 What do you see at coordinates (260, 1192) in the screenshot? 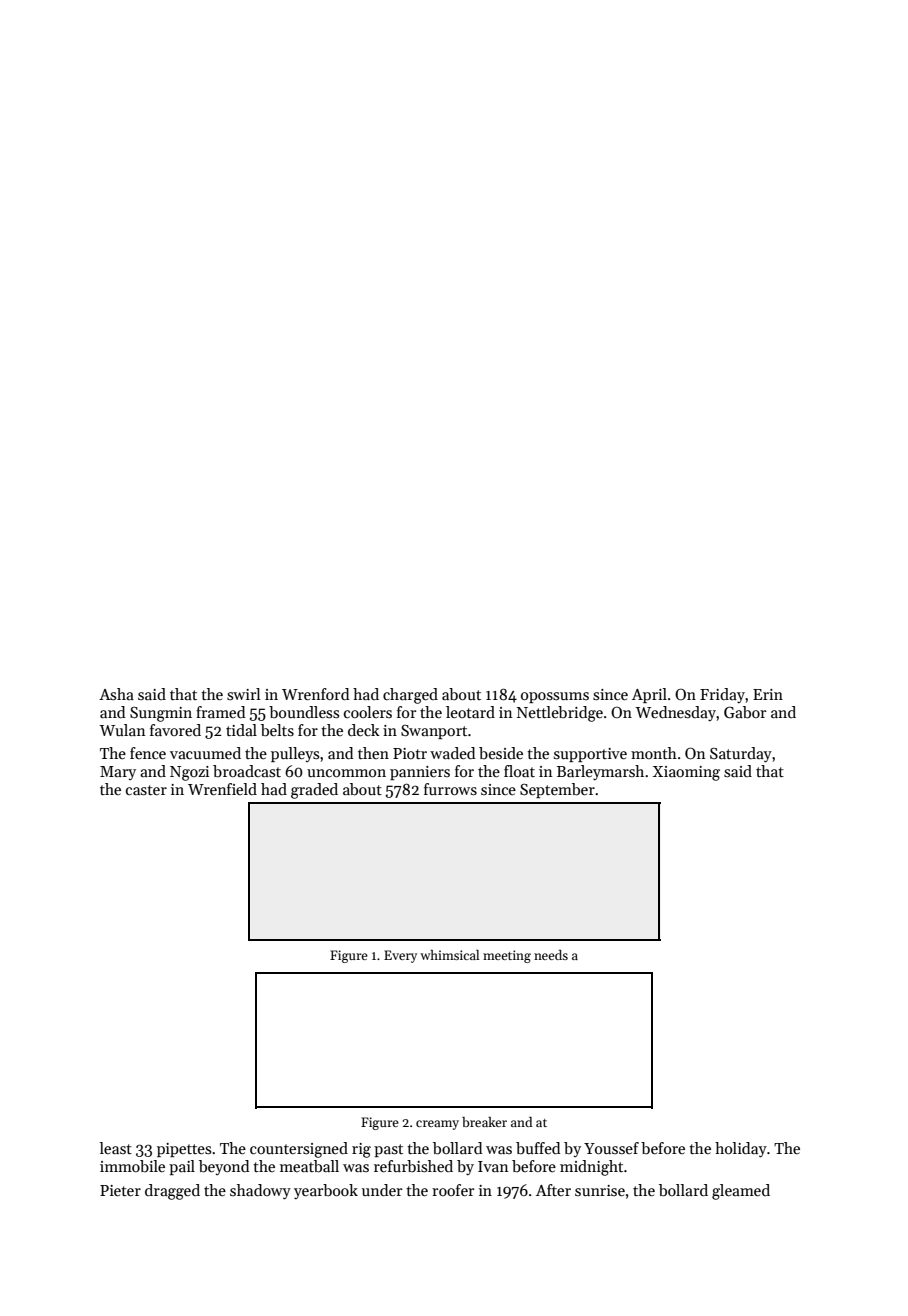
I see `shadowy` at bounding box center [260, 1192].
